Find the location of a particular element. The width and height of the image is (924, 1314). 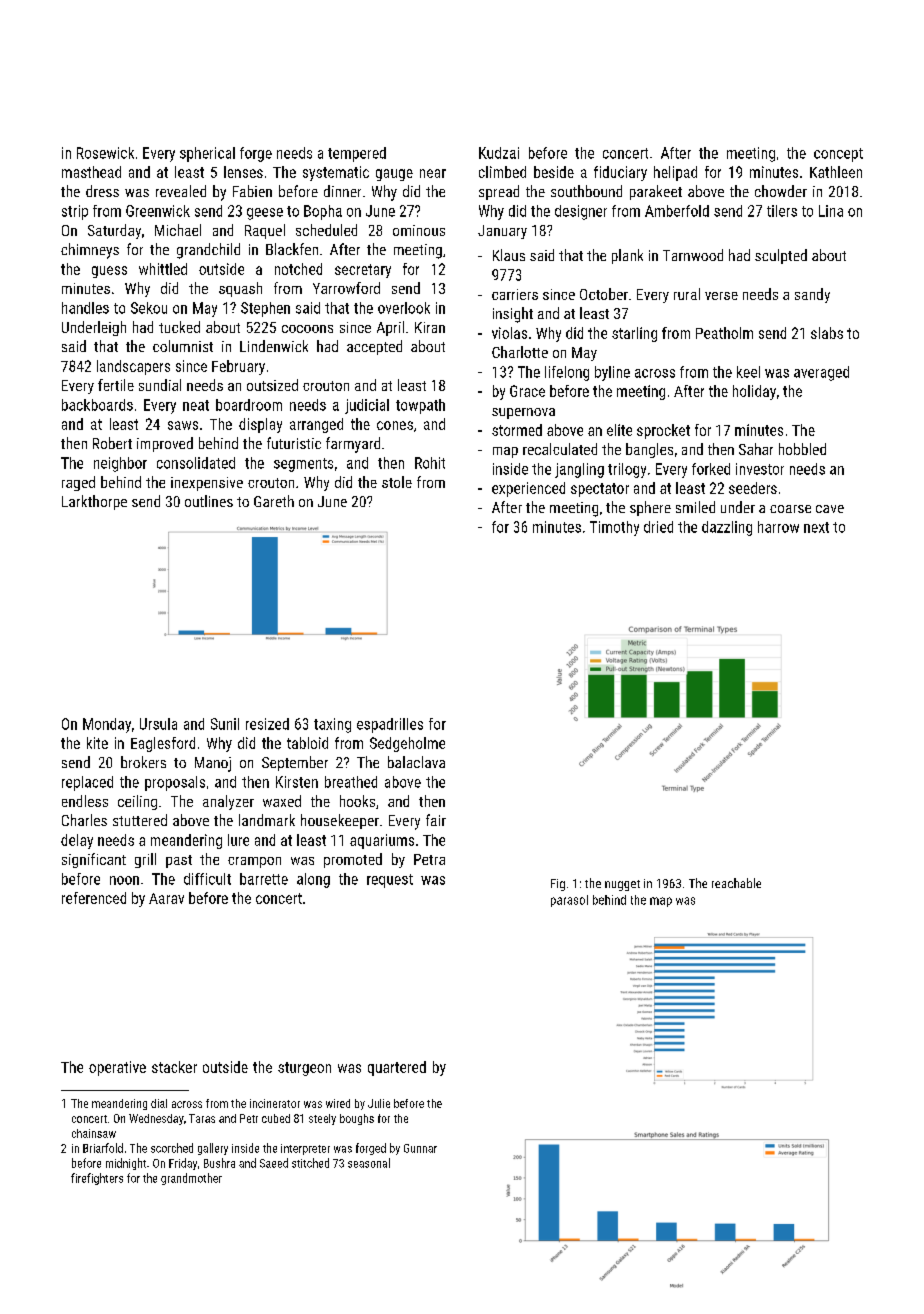

cubed is located at coordinates (276, 1118).
